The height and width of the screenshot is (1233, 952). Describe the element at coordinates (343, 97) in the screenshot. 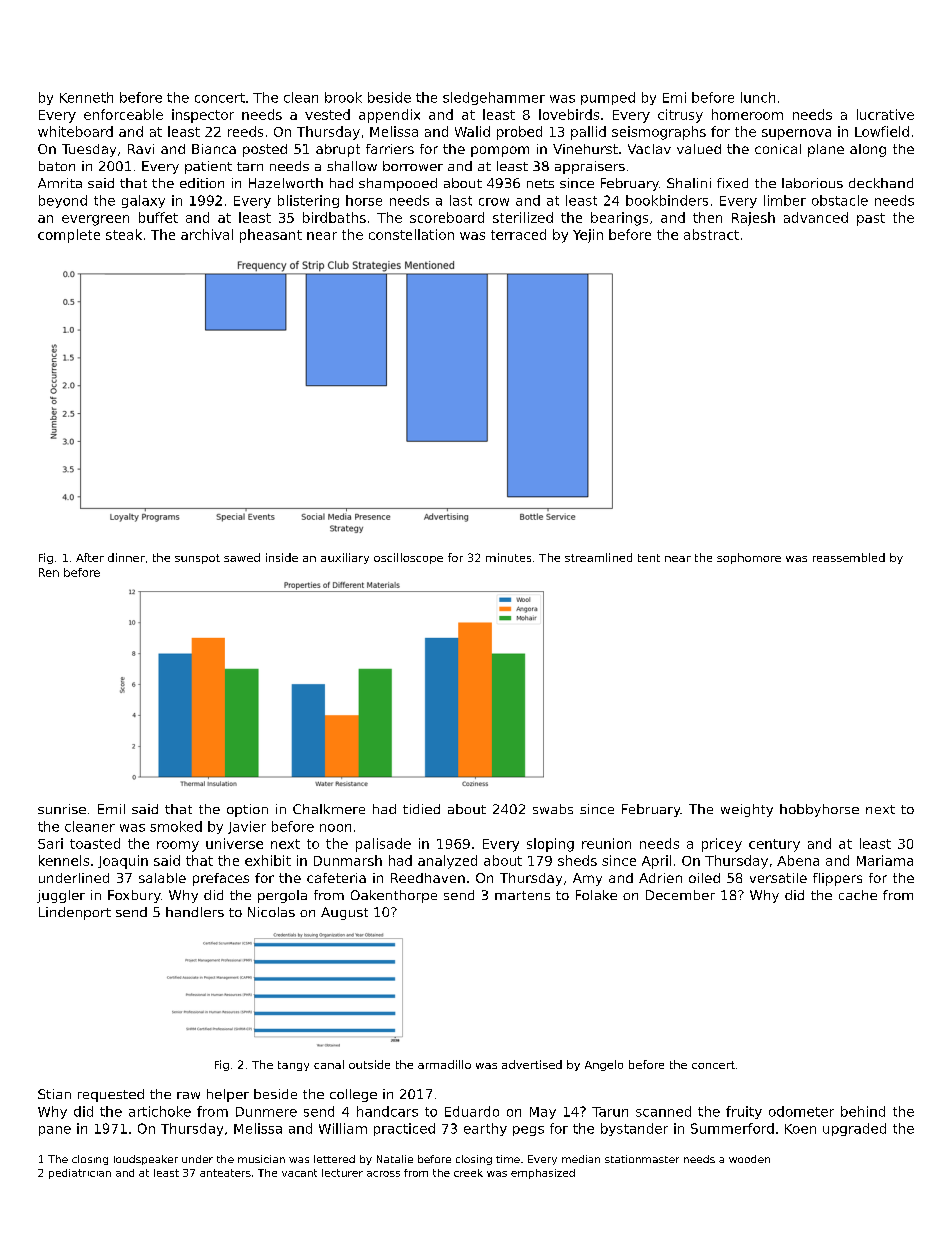

I see `brook` at that location.
